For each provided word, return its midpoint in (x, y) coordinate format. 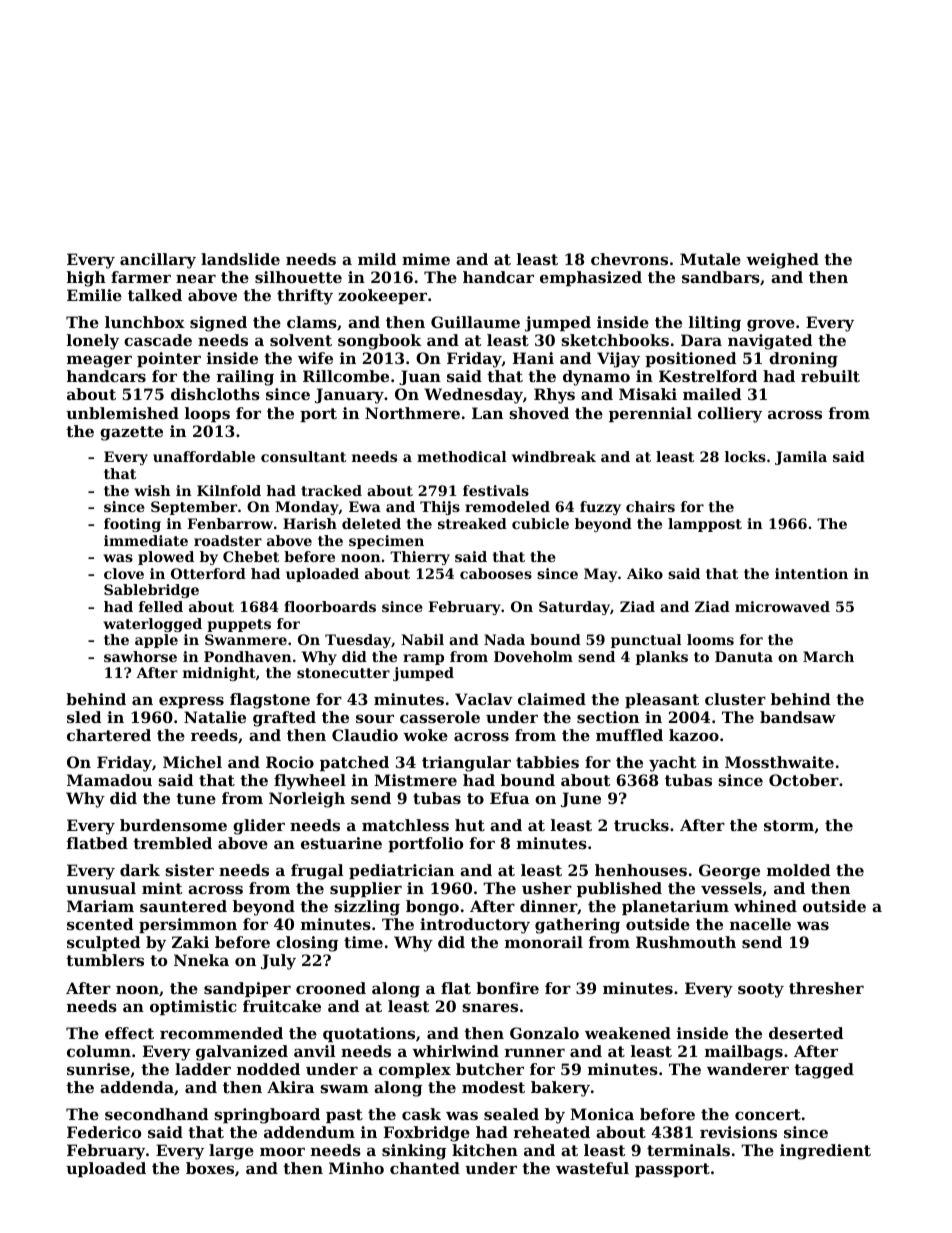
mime (426, 259)
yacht (673, 764)
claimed (552, 699)
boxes (210, 1168)
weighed (782, 261)
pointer (169, 359)
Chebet (251, 556)
